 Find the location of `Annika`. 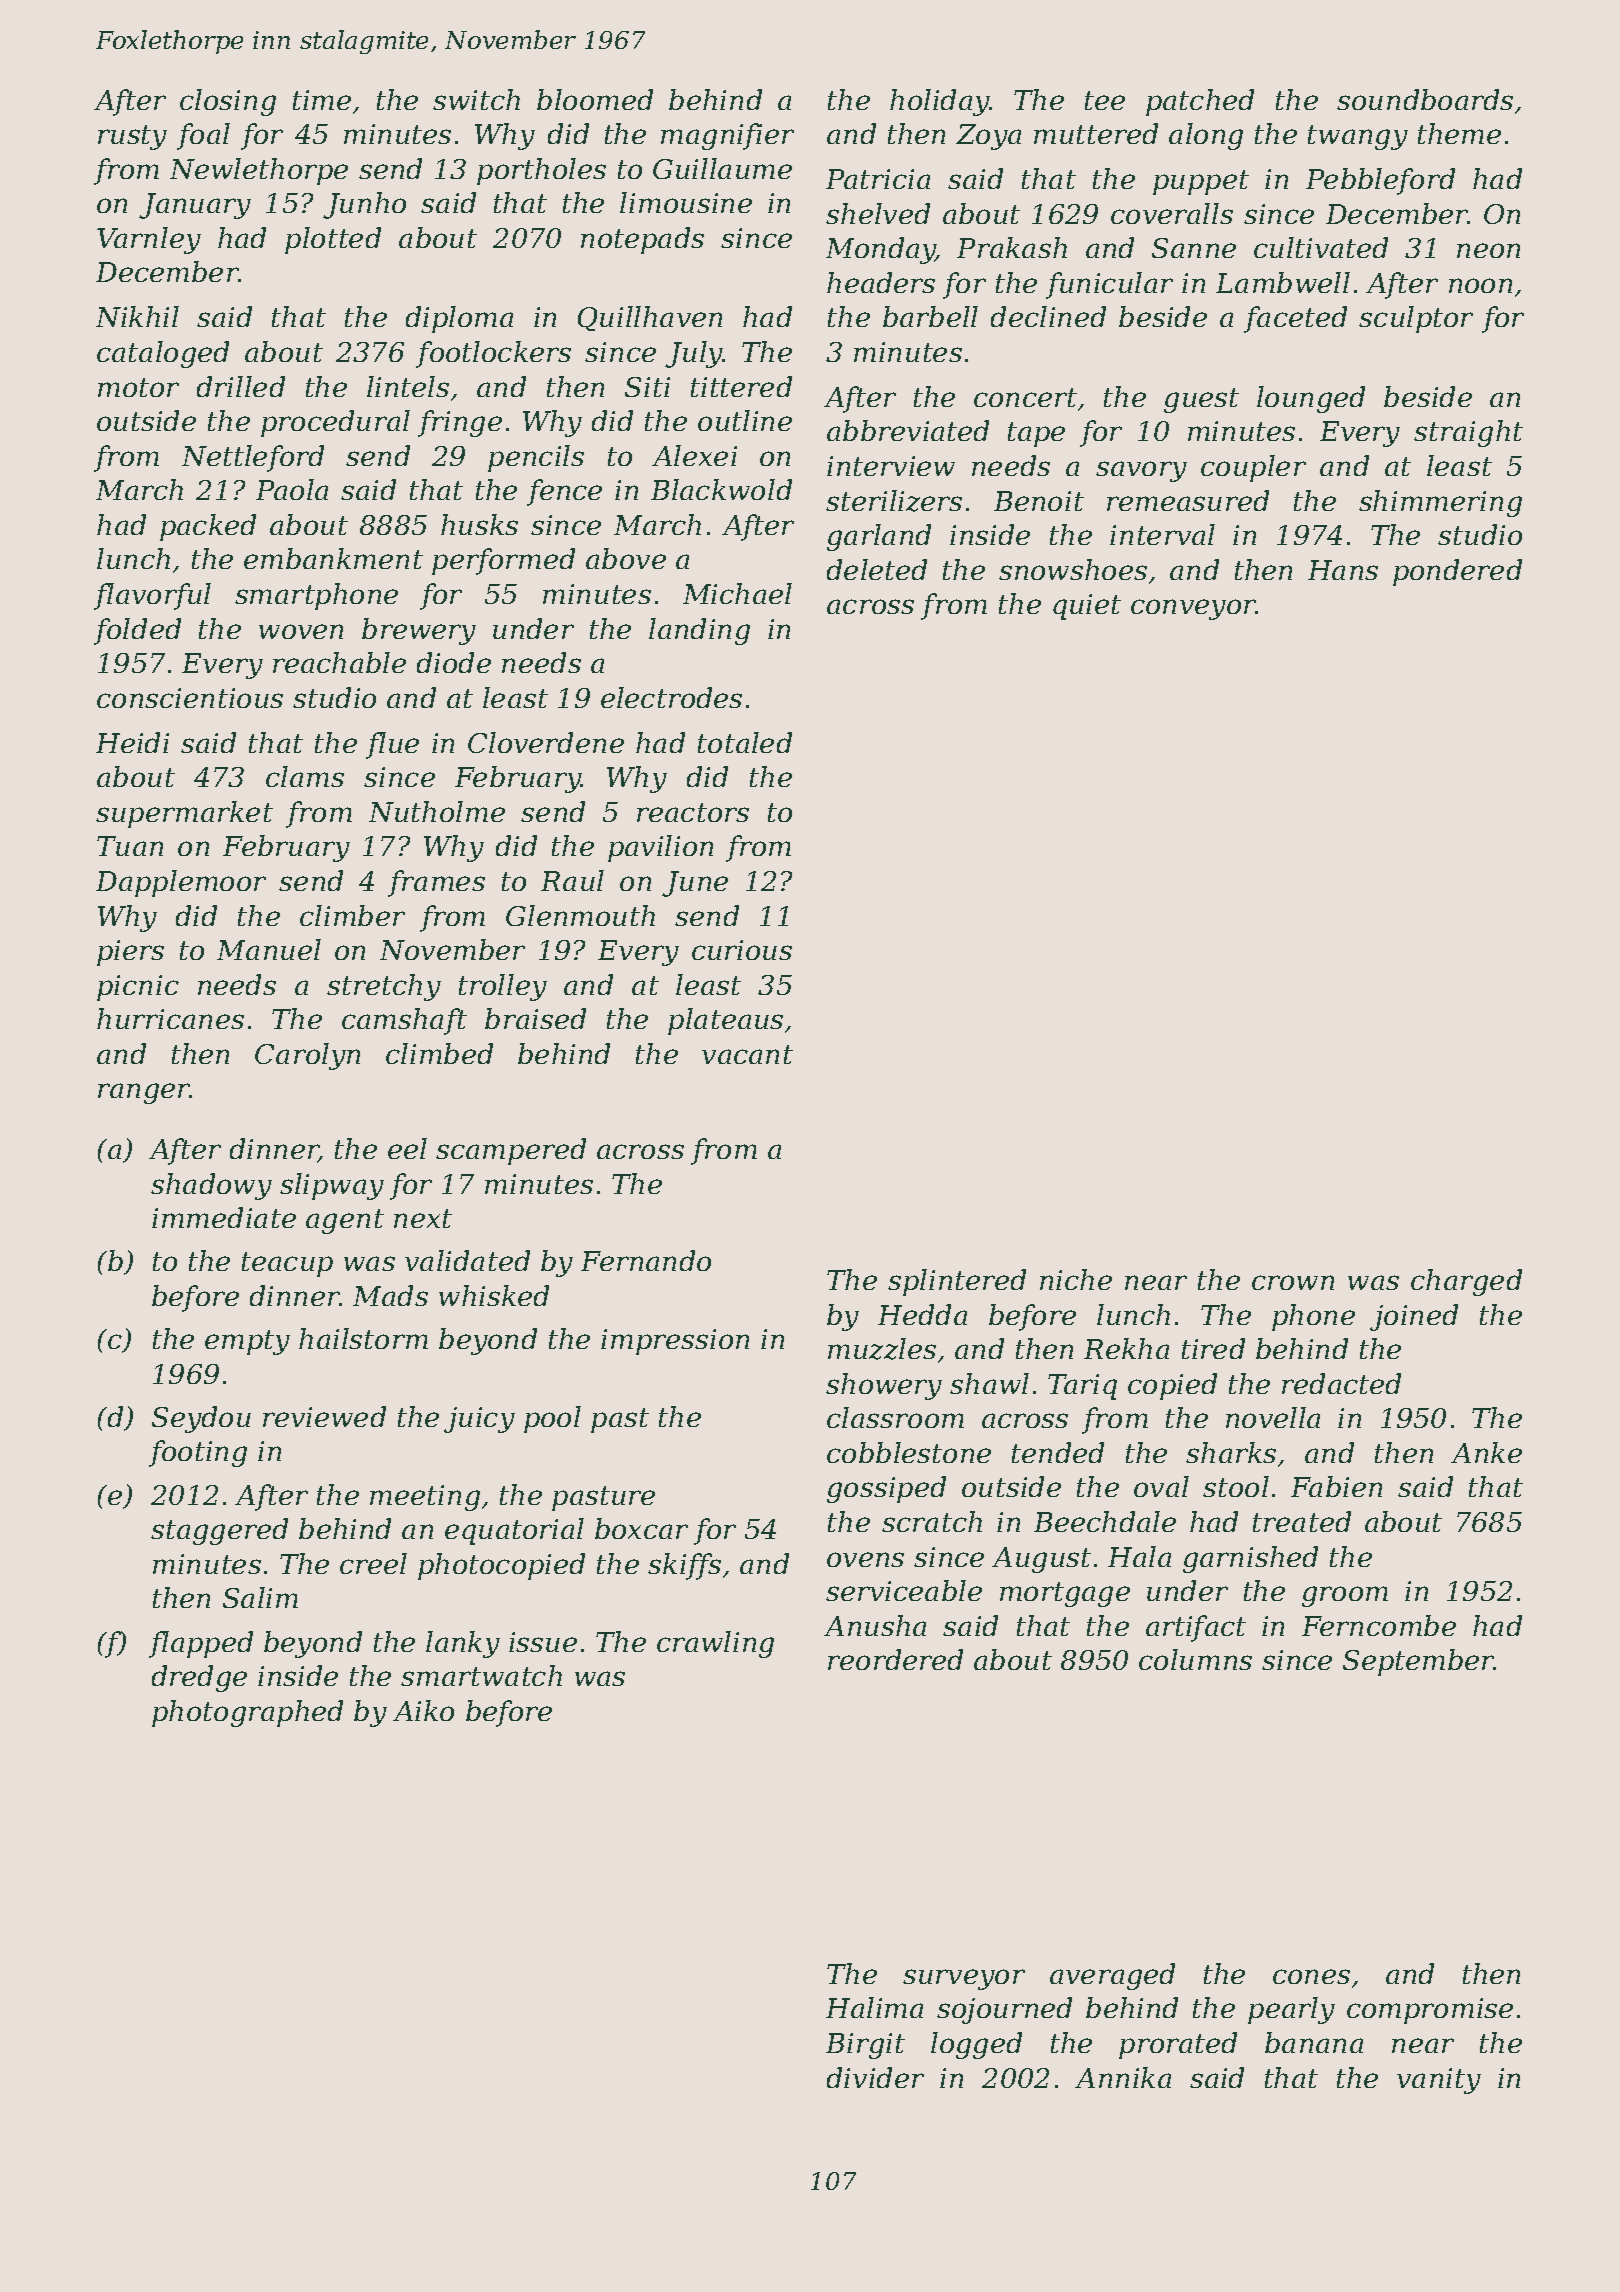

Annika is located at coordinates (1123, 2077).
